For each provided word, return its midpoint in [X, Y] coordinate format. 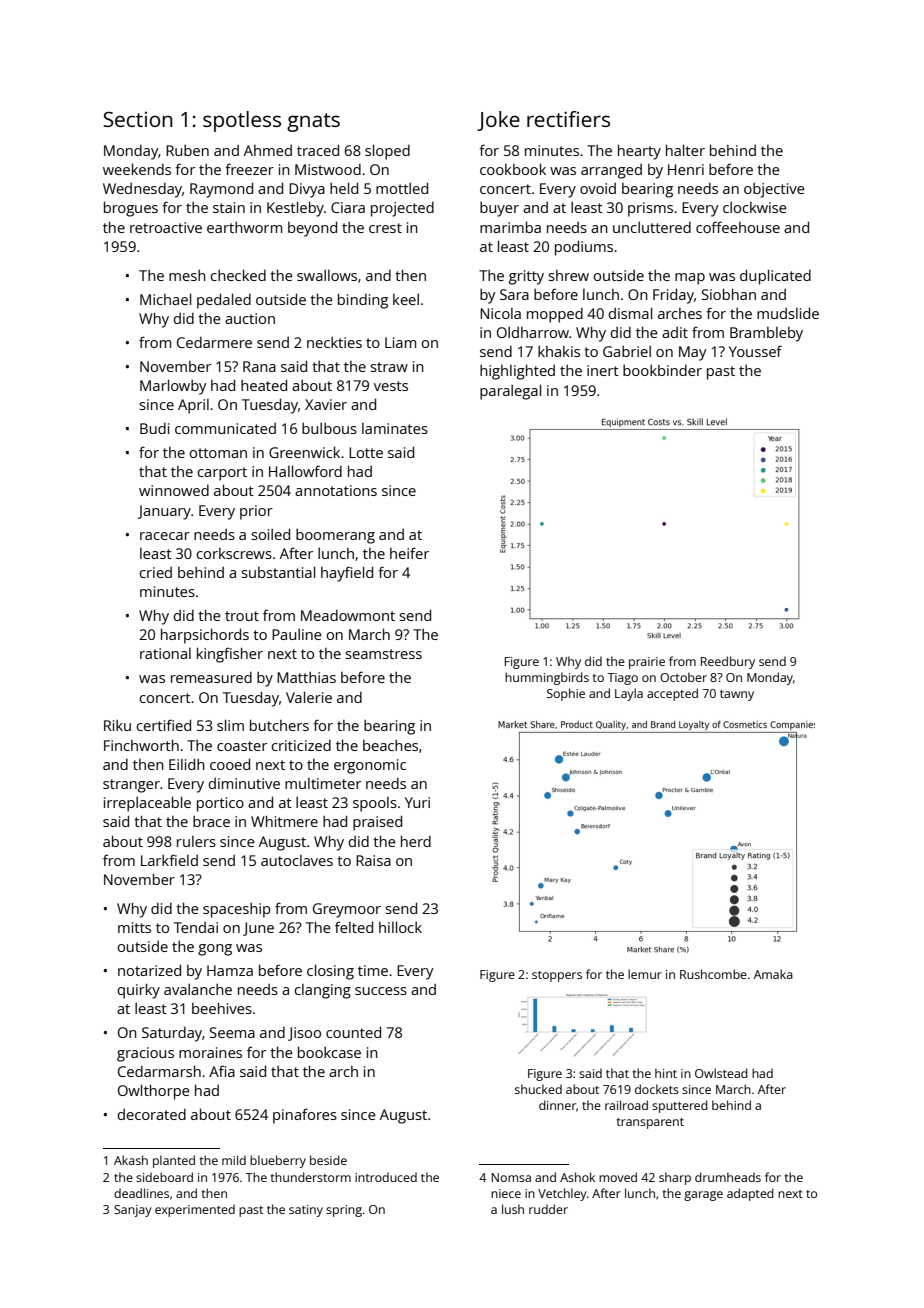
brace [211, 821]
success [381, 991]
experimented [195, 1210]
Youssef [755, 351]
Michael [165, 299]
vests [391, 386]
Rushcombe [713, 974]
